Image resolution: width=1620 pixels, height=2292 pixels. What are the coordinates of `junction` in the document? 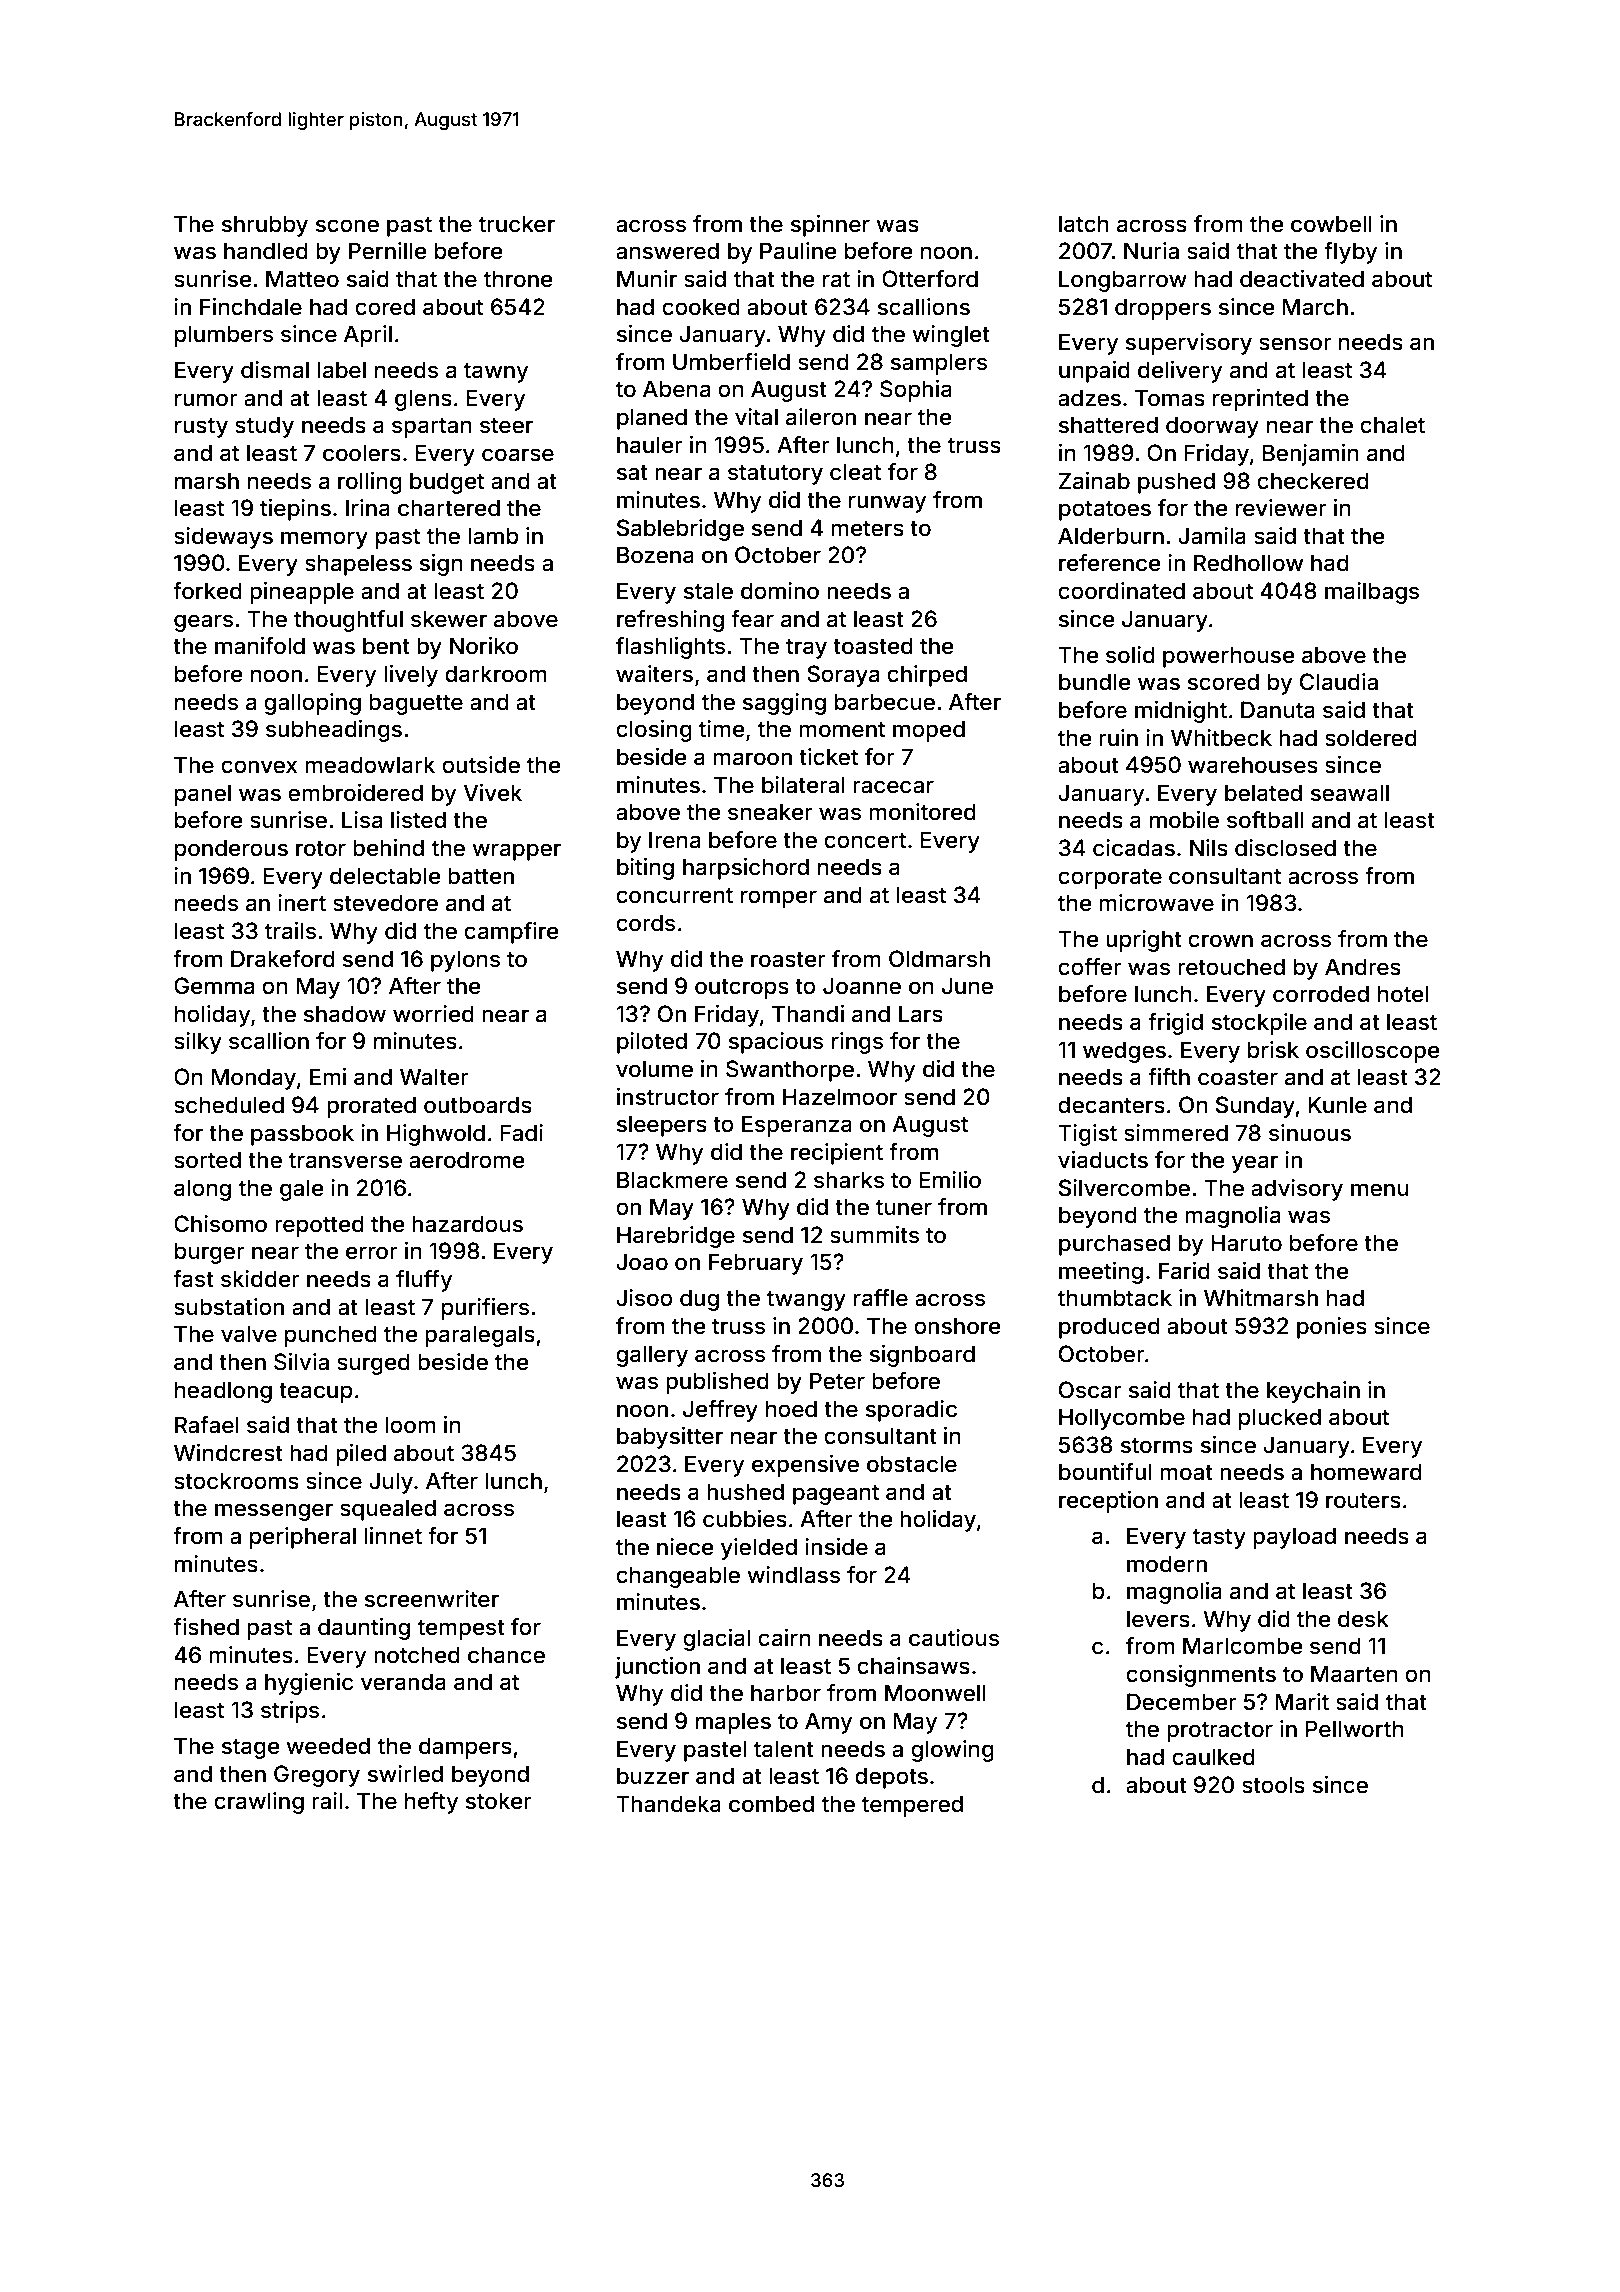 It's located at (657, 1668).
